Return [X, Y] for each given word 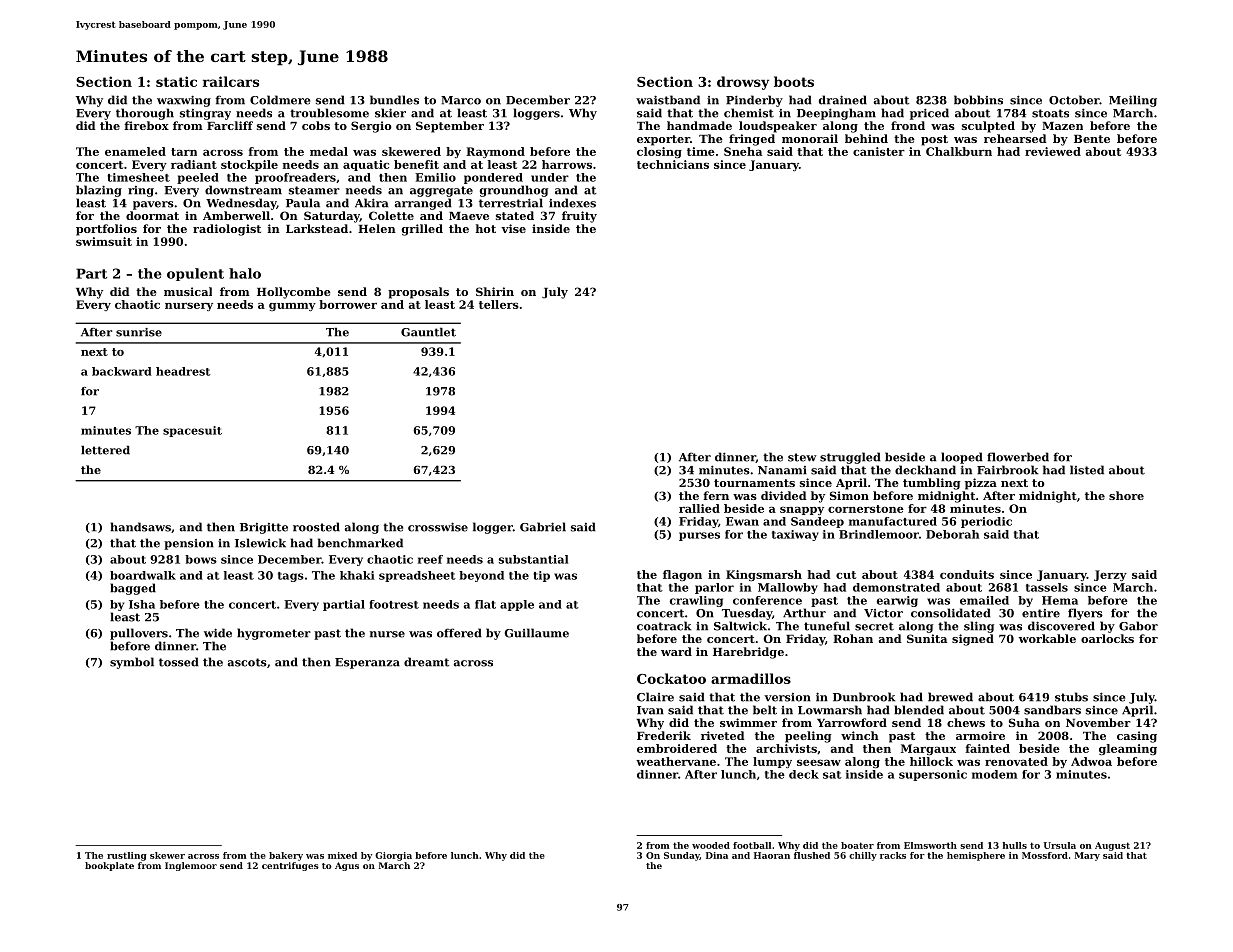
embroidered [677, 748]
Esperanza [367, 663]
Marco [461, 100]
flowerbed [1018, 457]
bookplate [109, 866]
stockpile [249, 165]
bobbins [978, 100]
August [1112, 846]
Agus [347, 866]
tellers [499, 304]
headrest [183, 371]
